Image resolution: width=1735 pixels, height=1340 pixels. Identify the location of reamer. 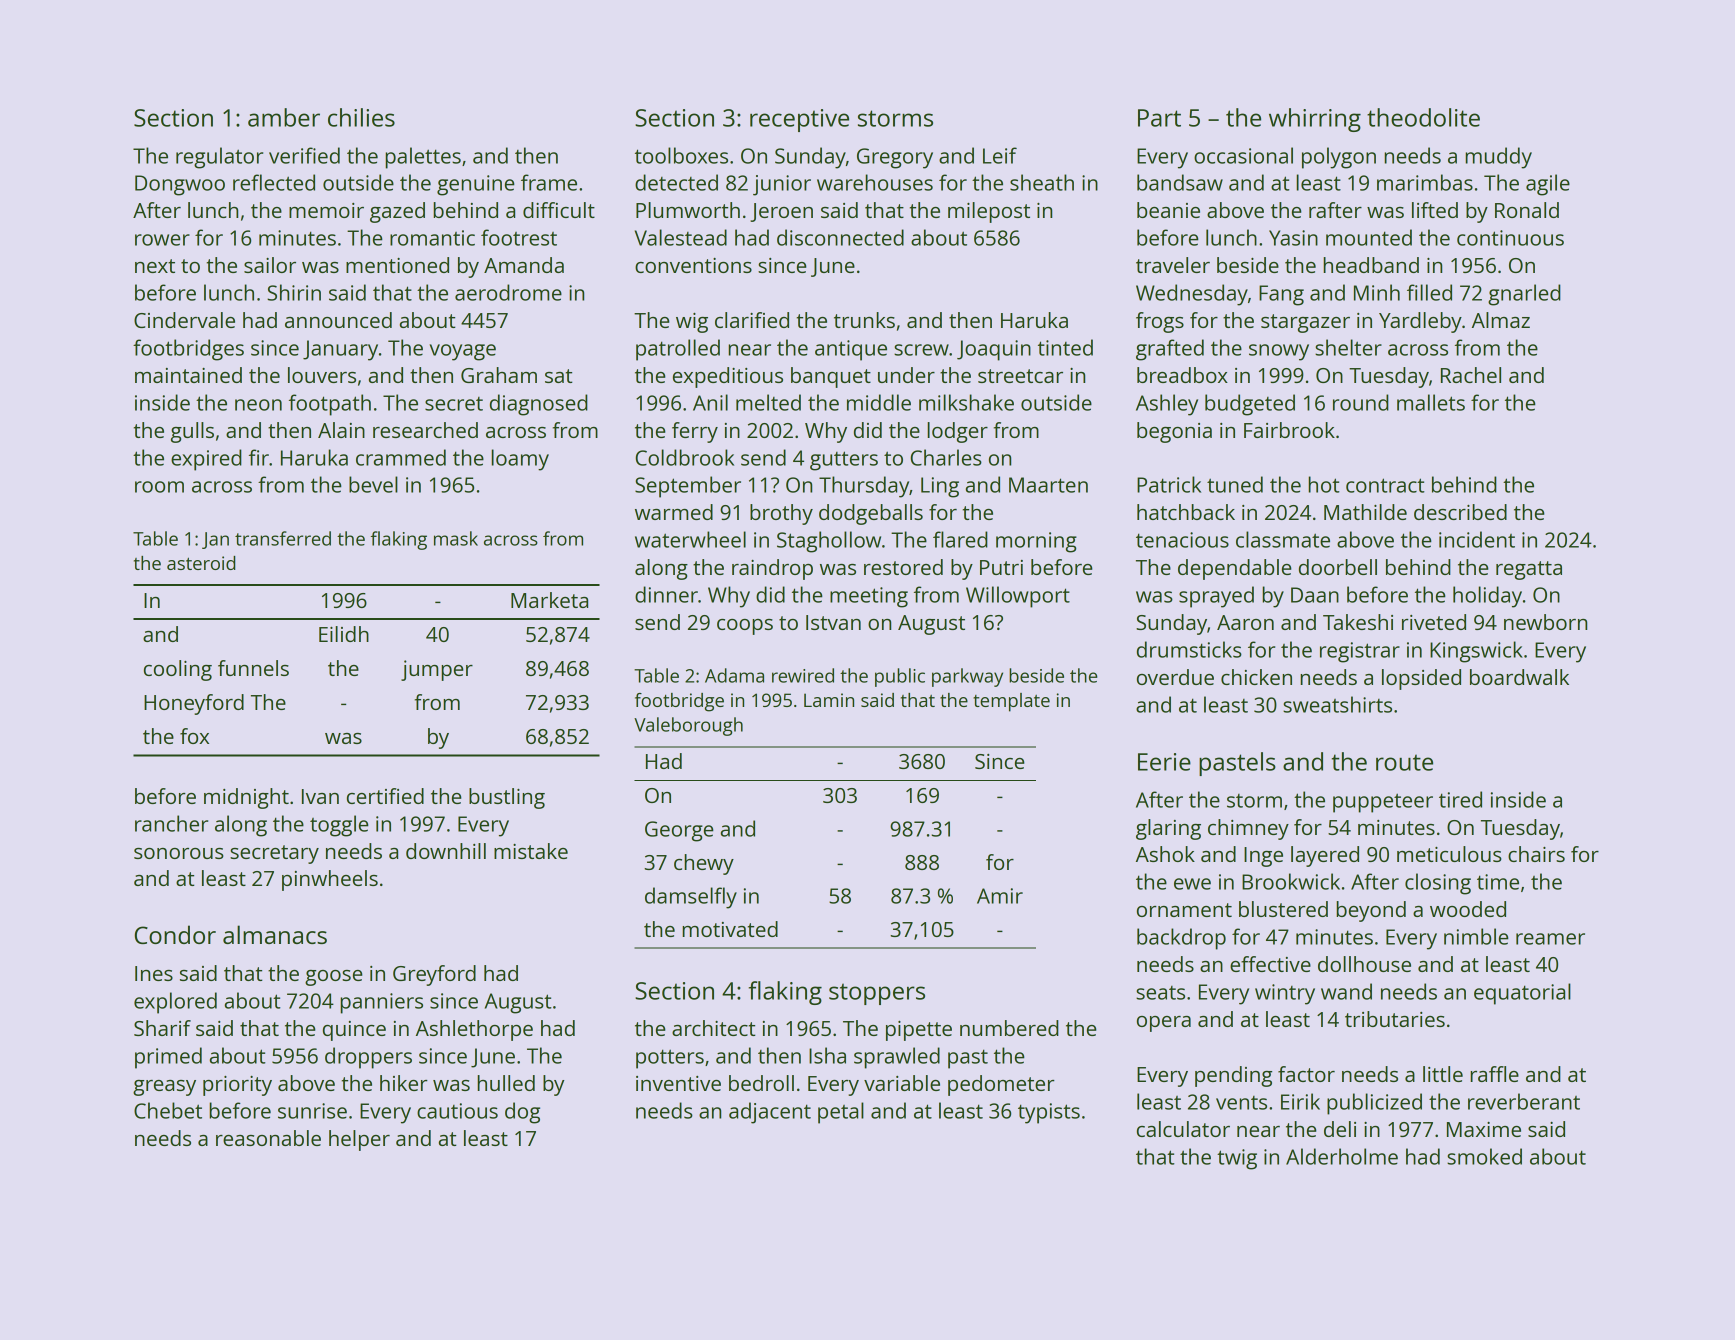
(1550, 939).
